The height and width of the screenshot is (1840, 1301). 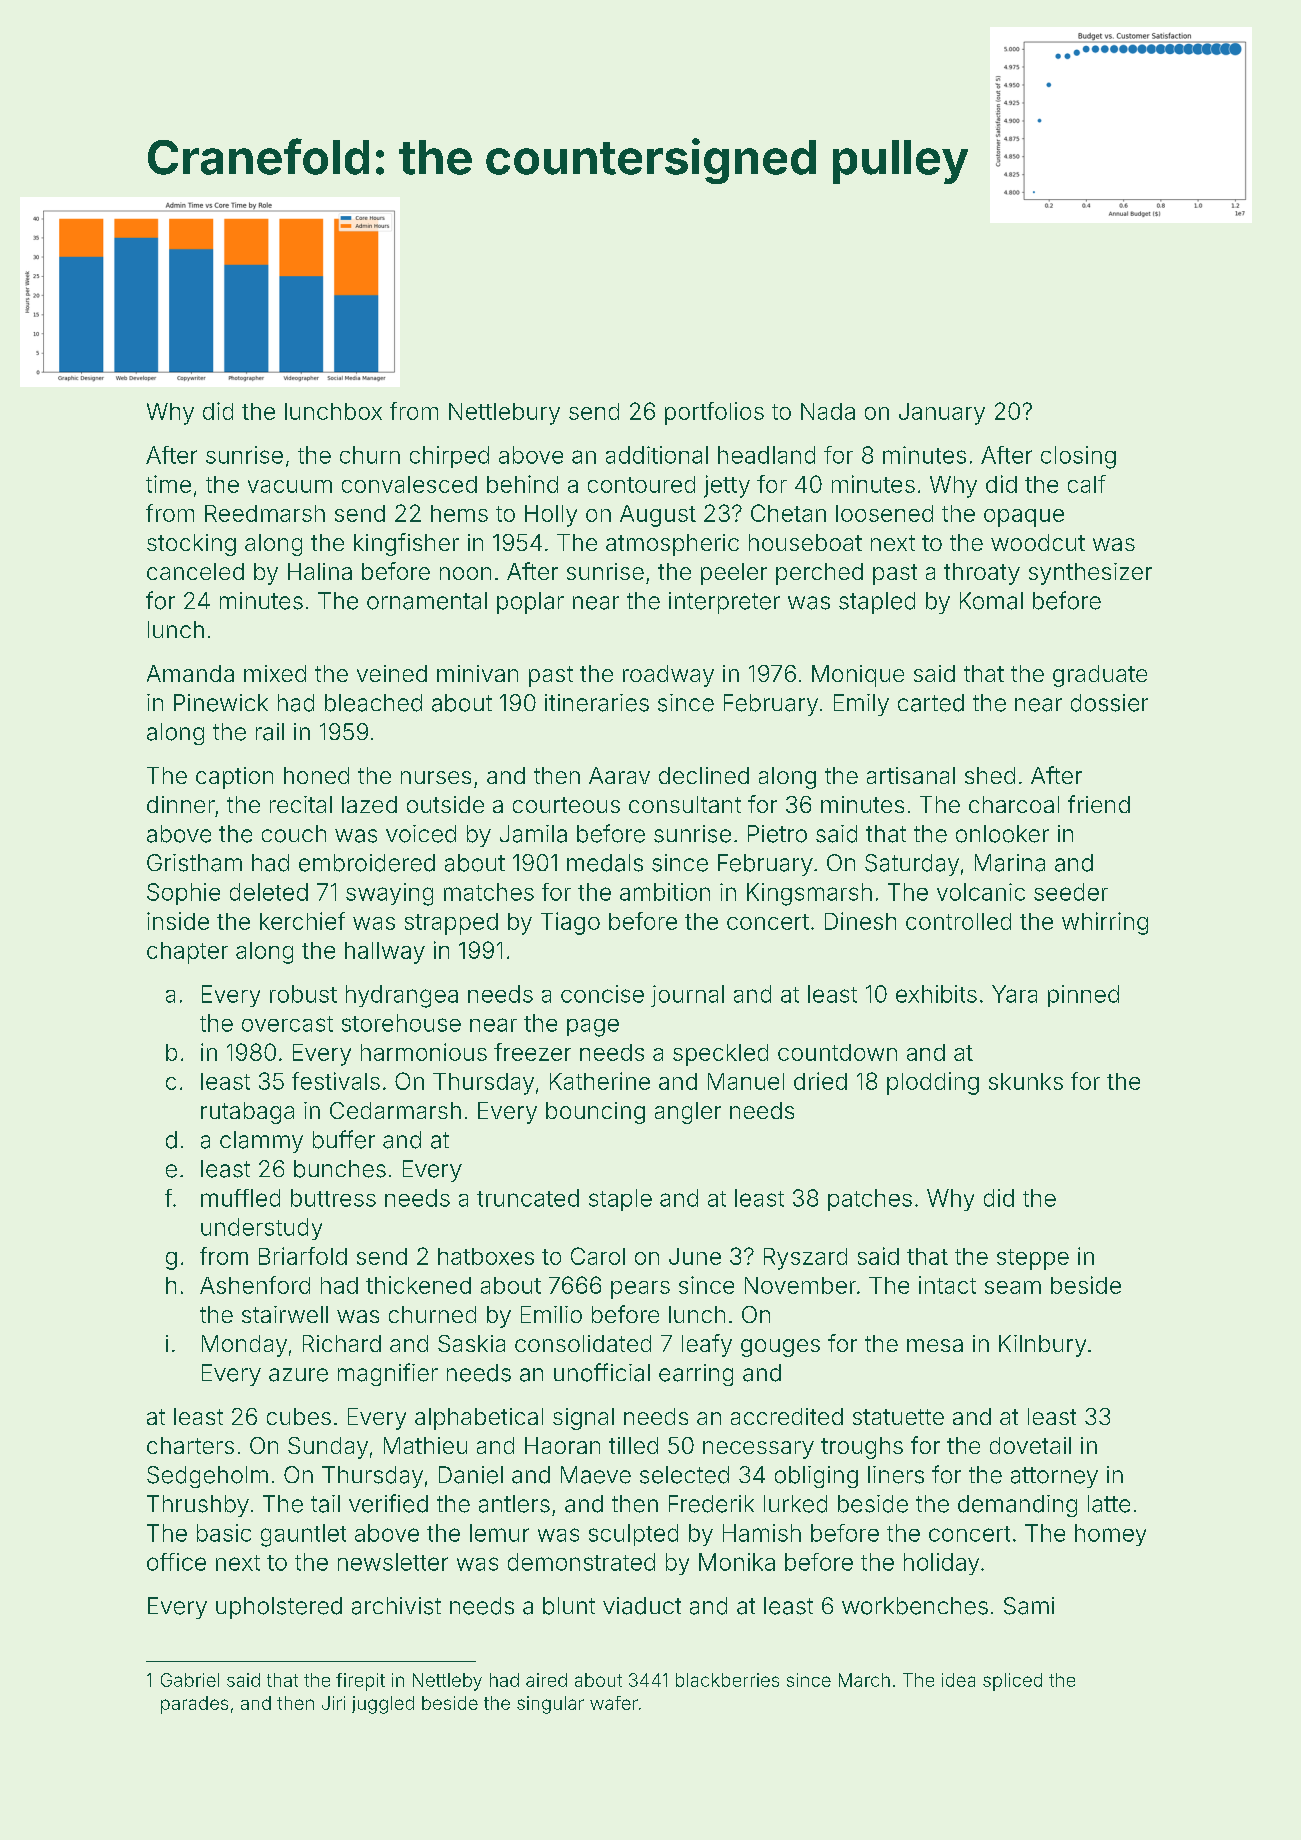 I want to click on vacuum, so click(x=290, y=486).
